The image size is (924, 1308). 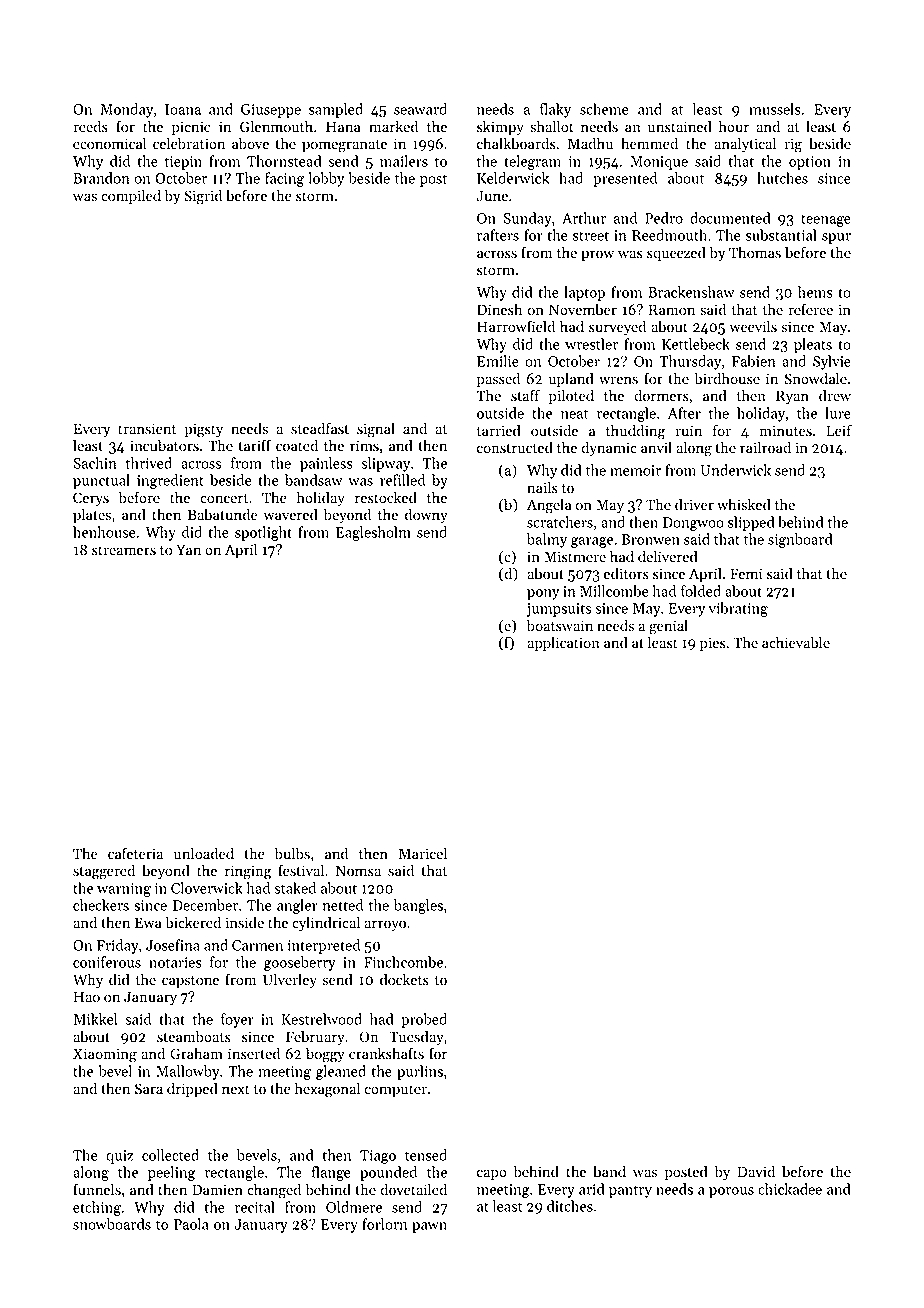 What do you see at coordinates (112, 1224) in the screenshot?
I see `snowboards` at bounding box center [112, 1224].
